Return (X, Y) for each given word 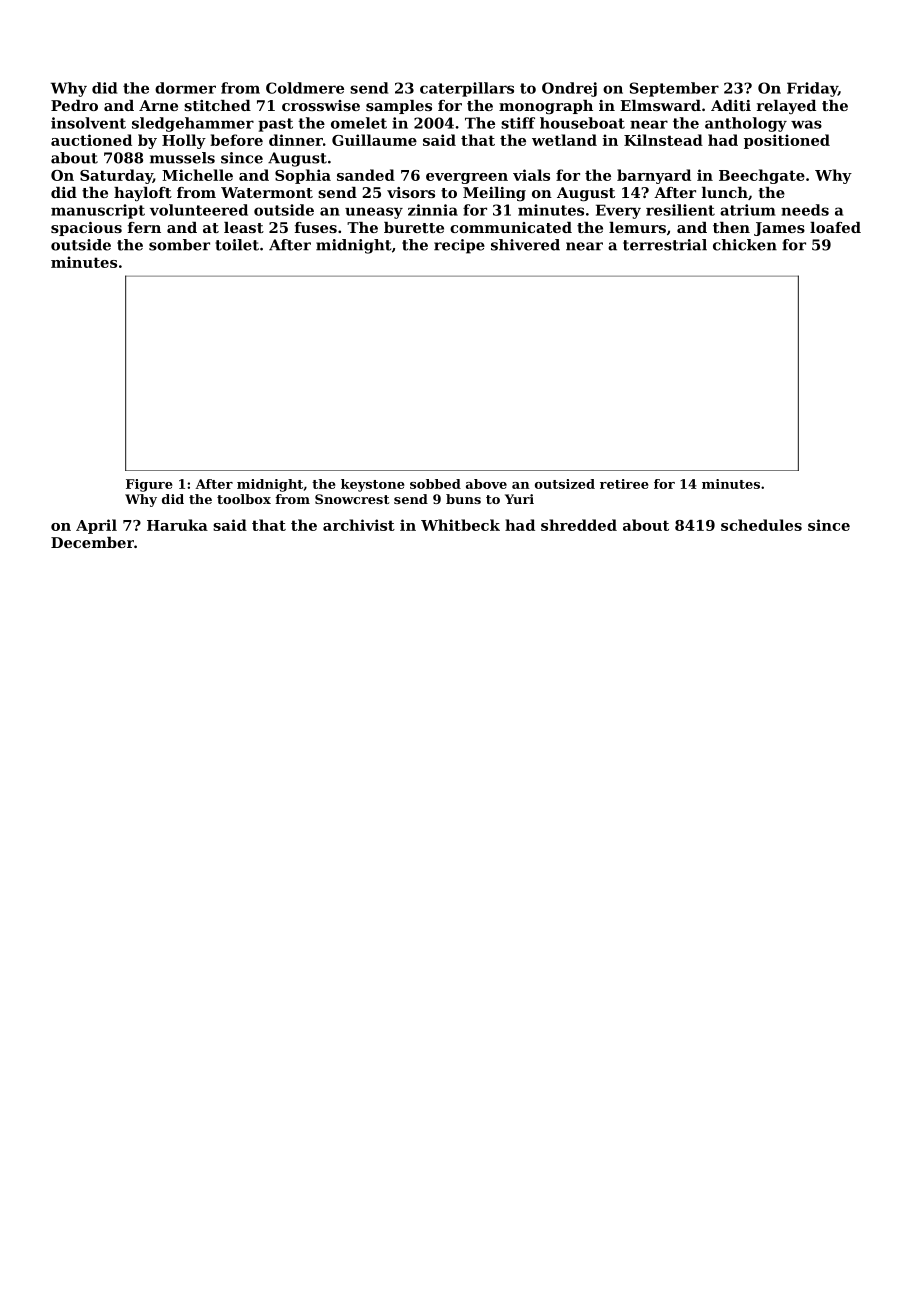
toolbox (244, 499)
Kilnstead (663, 140)
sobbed (435, 484)
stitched (217, 105)
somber (179, 245)
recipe (459, 246)
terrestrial (665, 245)
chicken (745, 245)
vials (531, 175)
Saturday (116, 176)
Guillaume (374, 140)
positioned (787, 141)
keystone (373, 485)
